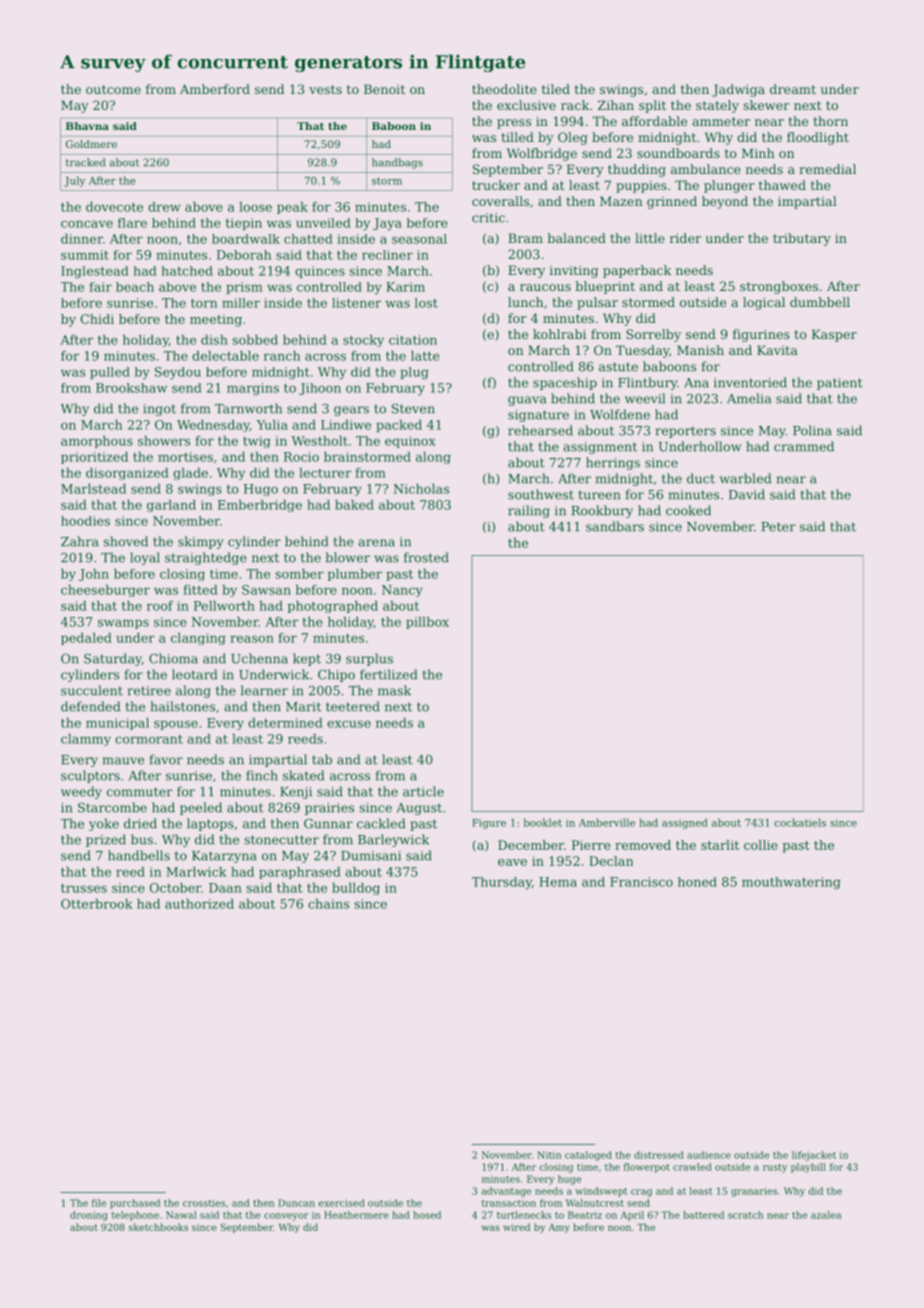 The image size is (924, 1308). What do you see at coordinates (158, 1227) in the screenshot?
I see `sketchbooks` at bounding box center [158, 1227].
